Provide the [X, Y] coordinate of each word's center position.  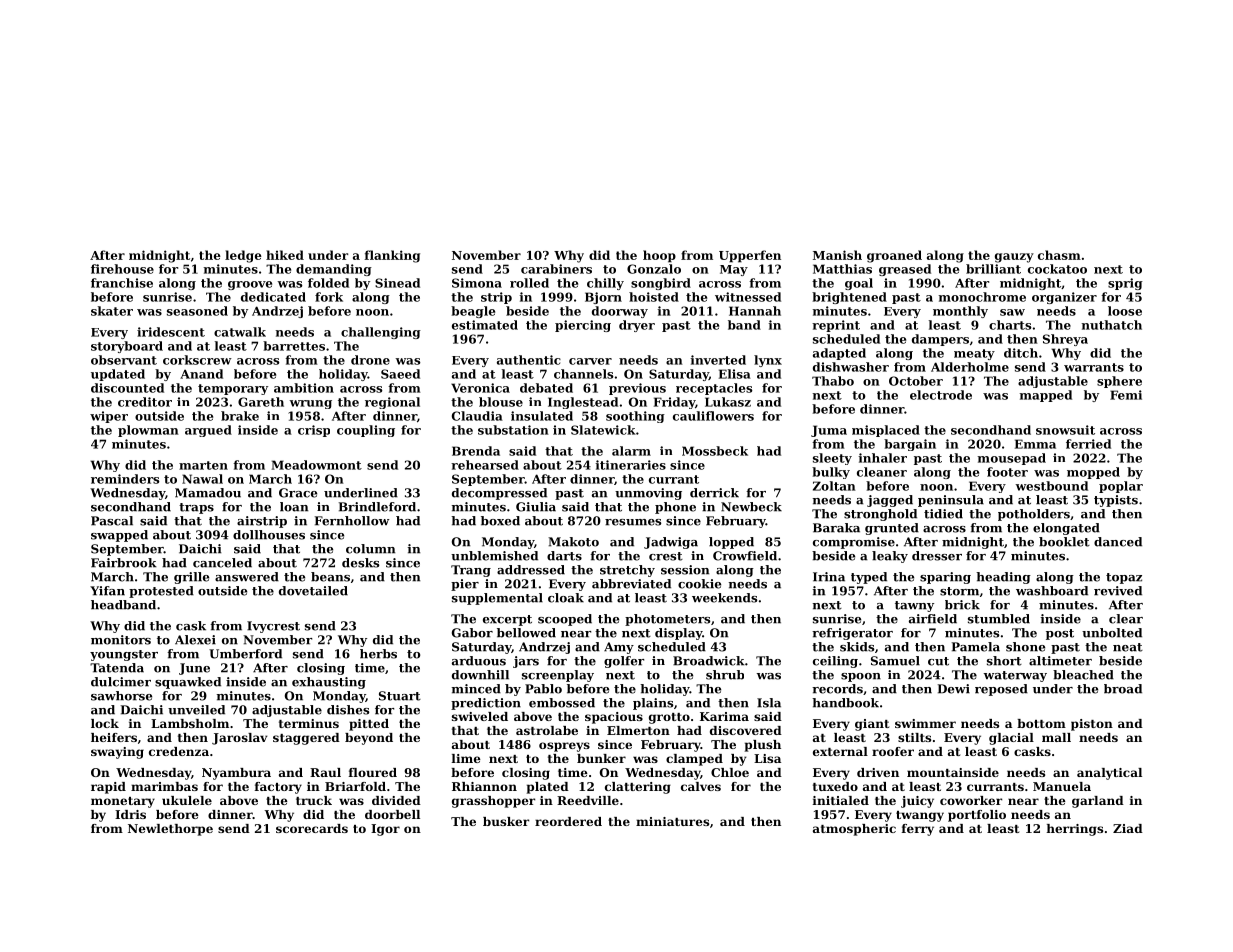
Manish [837, 255]
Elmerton [638, 730]
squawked [188, 683]
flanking [392, 256]
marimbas [164, 786]
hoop [659, 256]
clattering [638, 788]
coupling [366, 431]
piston [1092, 725]
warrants [1094, 367]
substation [513, 430]
